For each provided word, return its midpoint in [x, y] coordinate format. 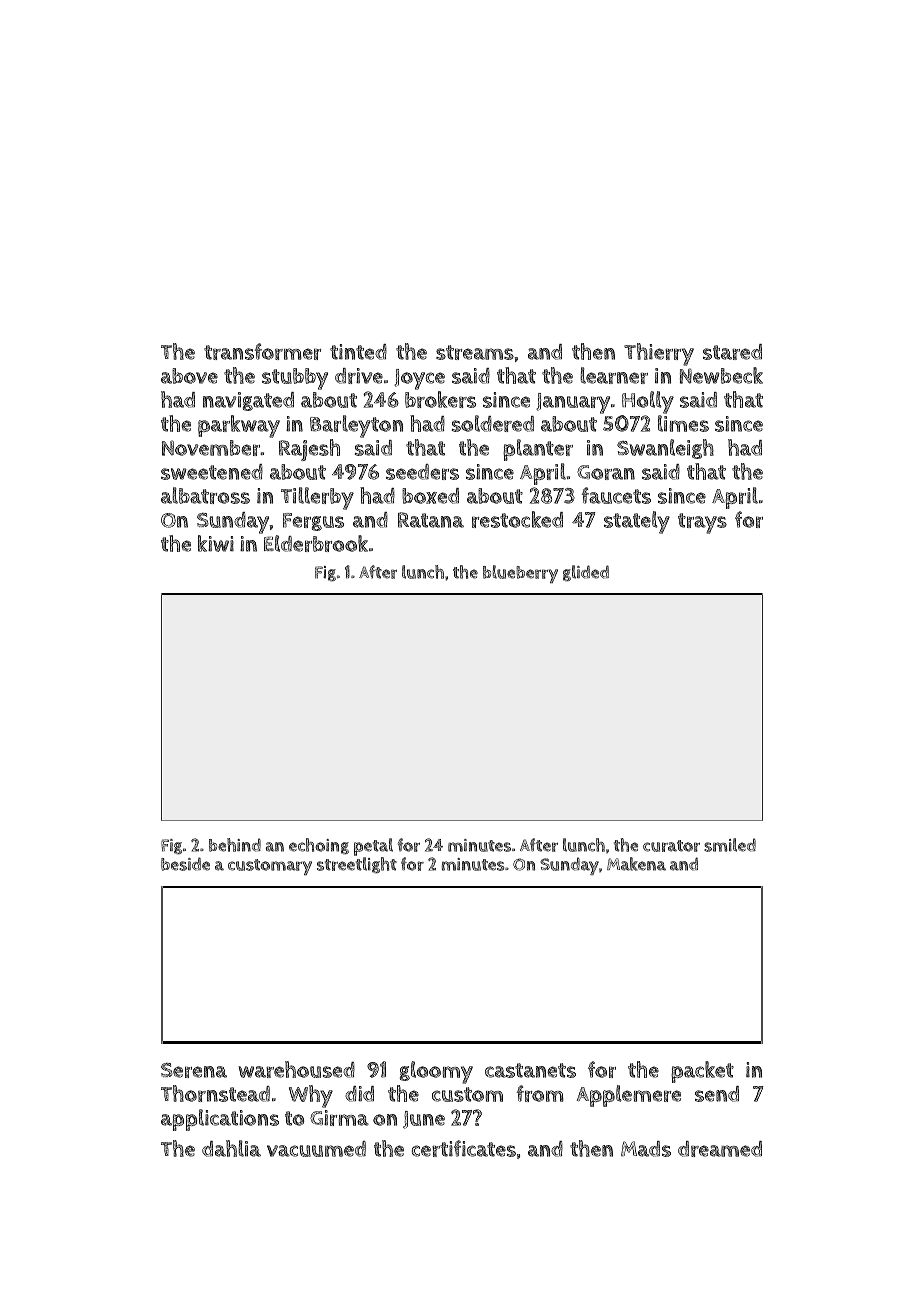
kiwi [216, 543]
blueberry [520, 574]
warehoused [296, 1069]
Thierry [659, 354]
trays [702, 523]
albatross [205, 495]
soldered [493, 423]
